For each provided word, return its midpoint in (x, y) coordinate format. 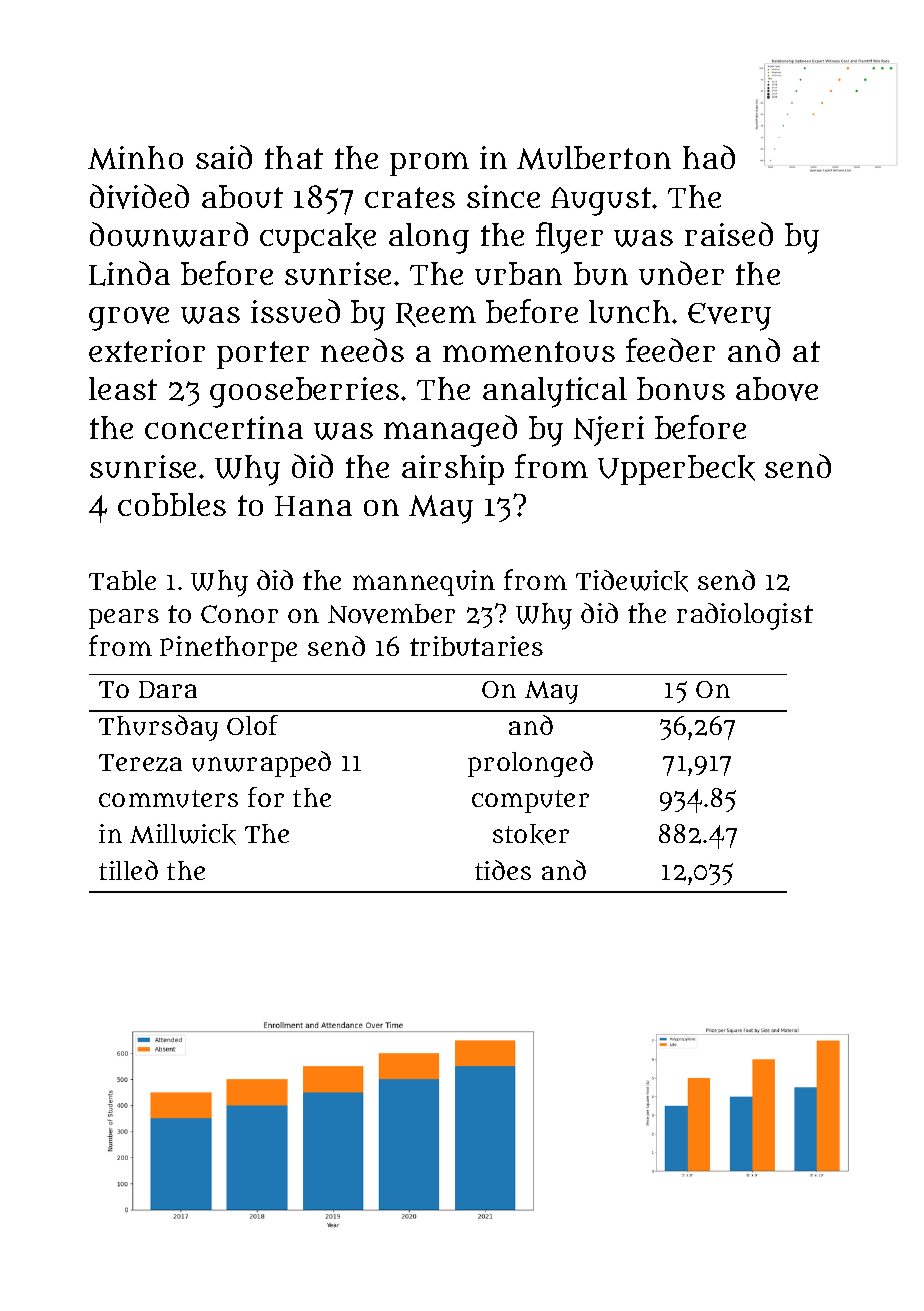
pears (124, 619)
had (709, 157)
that (294, 157)
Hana (313, 506)
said (224, 157)
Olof (252, 725)
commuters (168, 799)
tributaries (476, 646)
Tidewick (632, 581)
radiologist (745, 616)
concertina (224, 427)
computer (530, 801)
